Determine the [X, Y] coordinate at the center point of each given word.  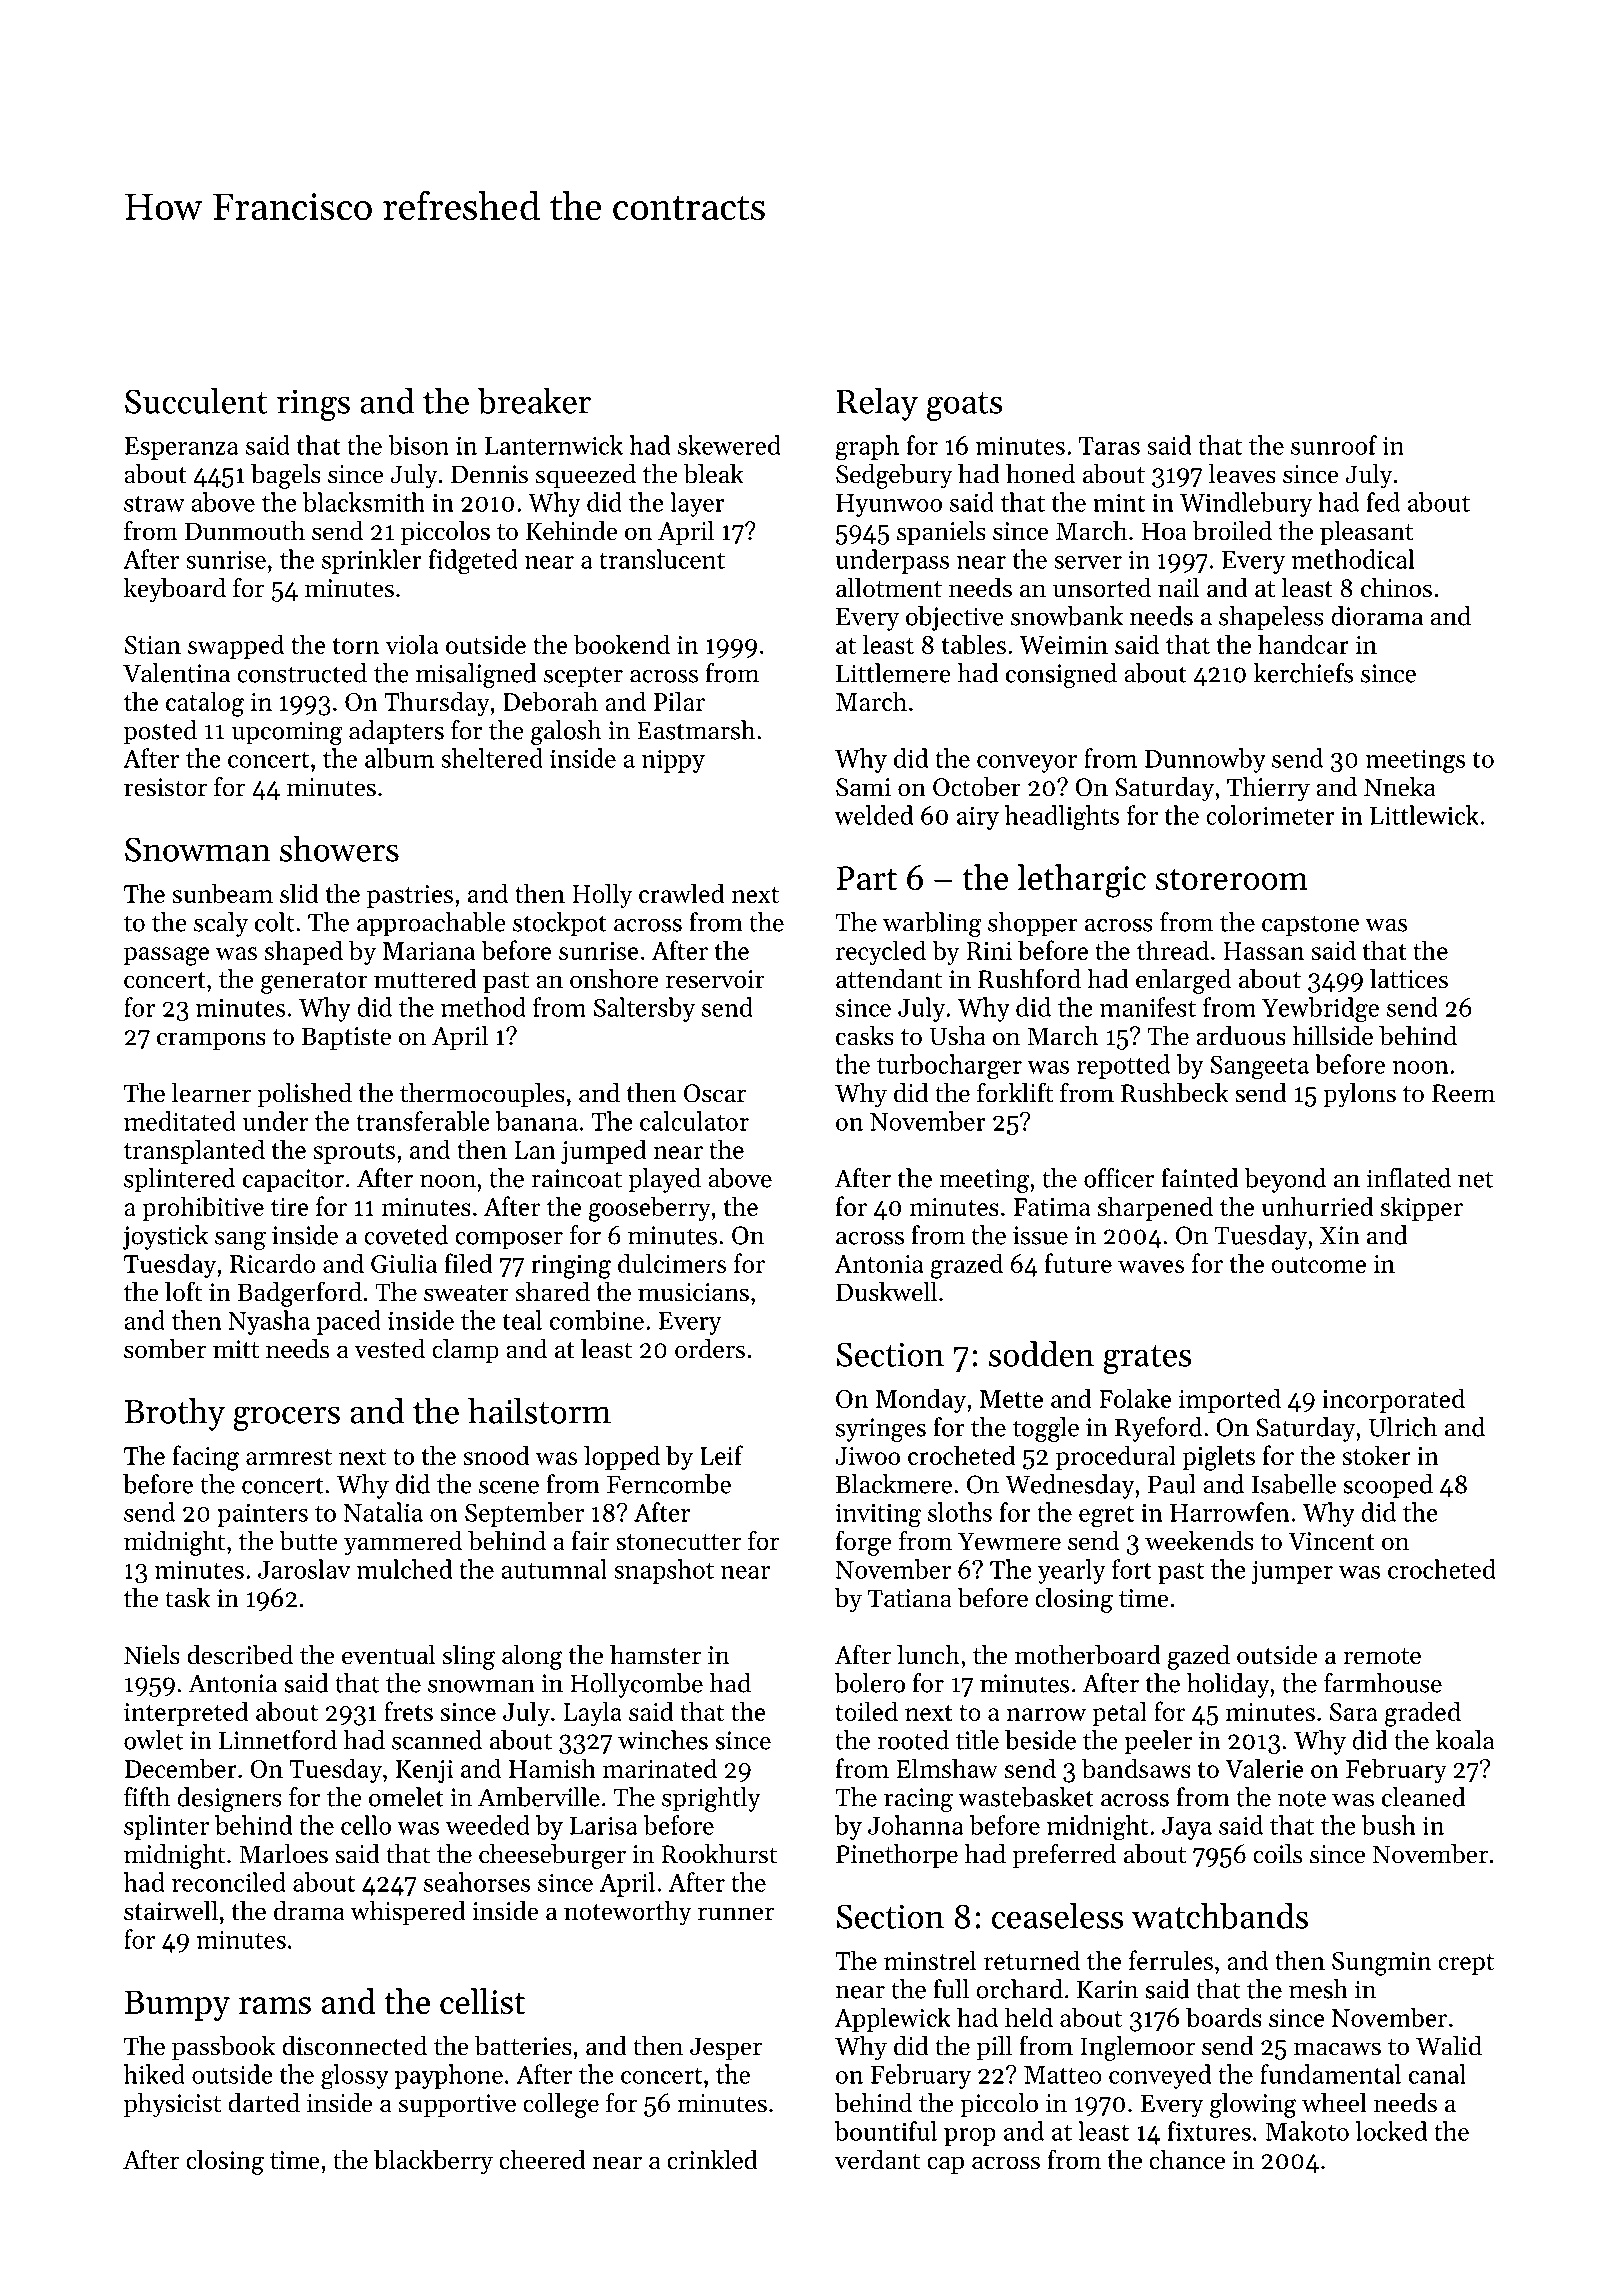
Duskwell [886, 1292]
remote [1382, 1656]
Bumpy [177, 2005]
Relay [877, 404]
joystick [165, 1237]
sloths [960, 1512]
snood [496, 1455]
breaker [534, 401]
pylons [1359, 1095]
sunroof [1334, 445]
